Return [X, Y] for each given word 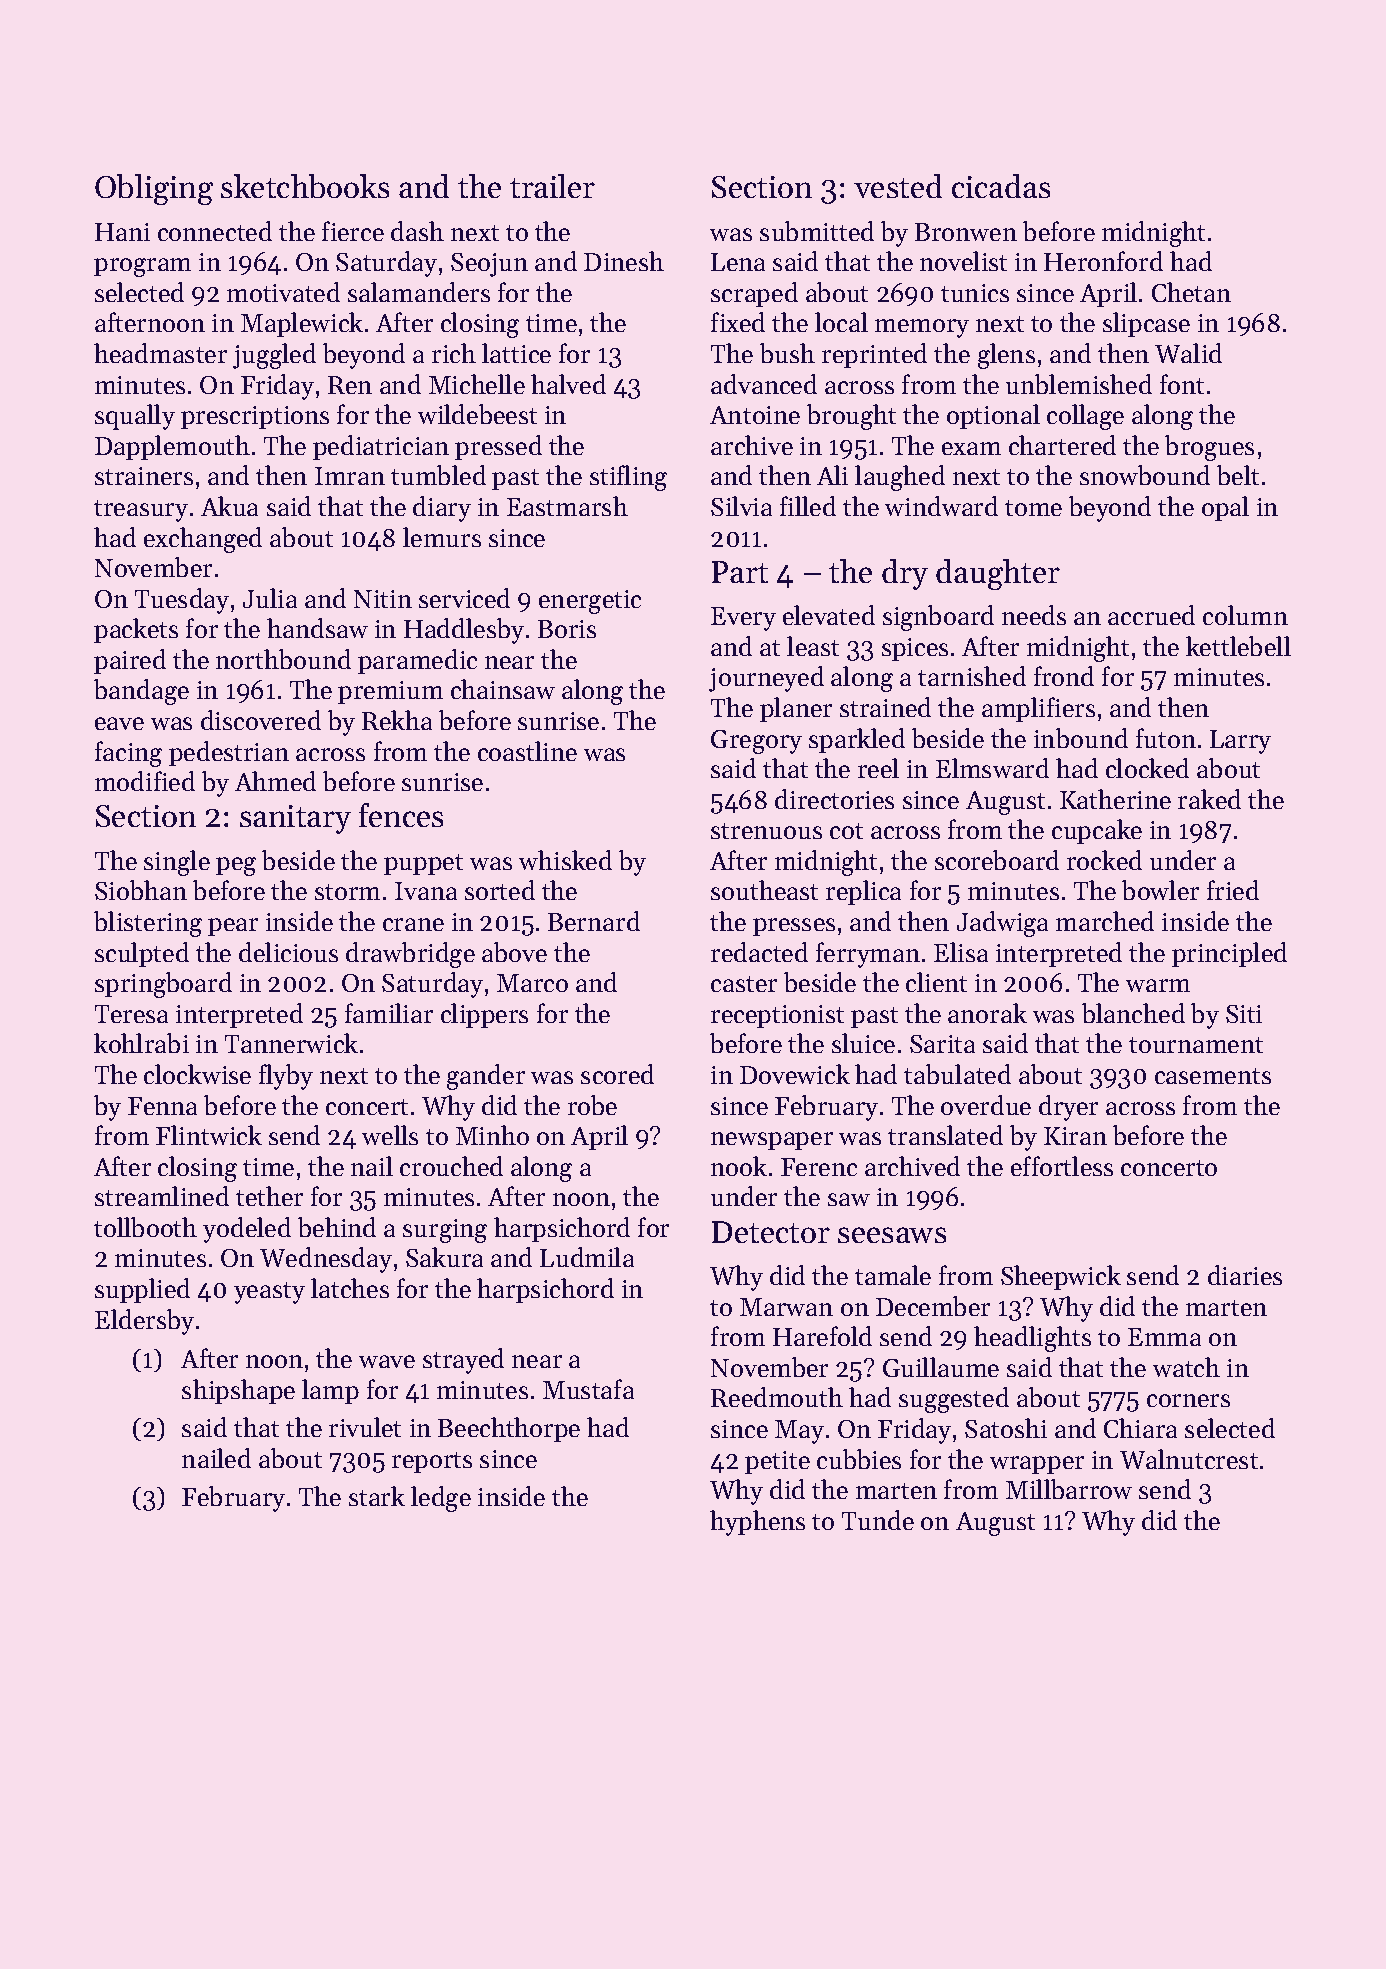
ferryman [868, 955]
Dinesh [624, 261]
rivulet [365, 1427]
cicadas [1001, 186]
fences [401, 815]
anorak [987, 1013]
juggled [274, 356]
